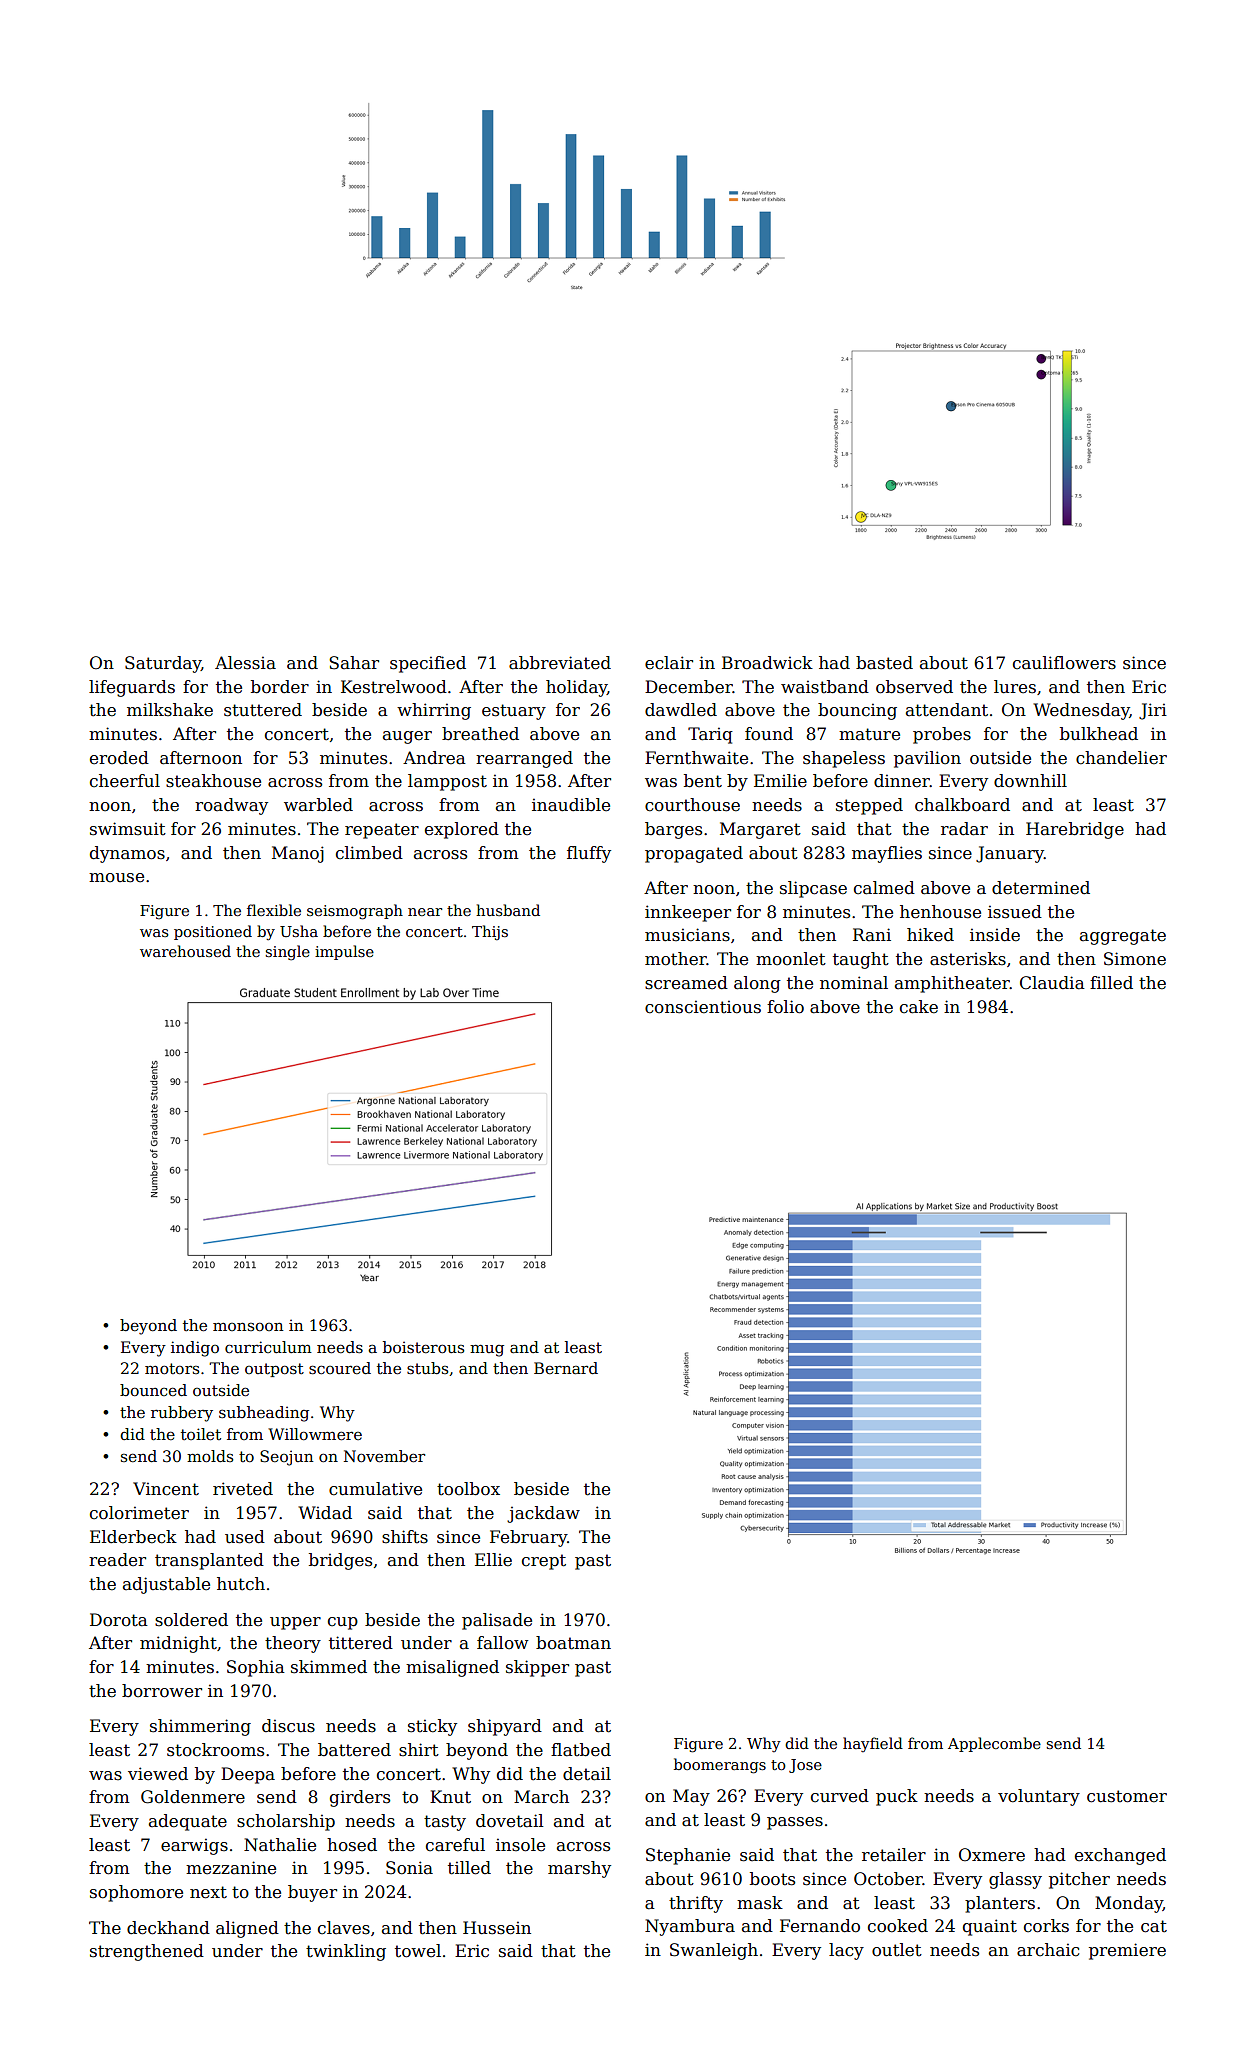  What do you see at coordinates (1127, 1796) in the image?
I see `customer` at bounding box center [1127, 1796].
